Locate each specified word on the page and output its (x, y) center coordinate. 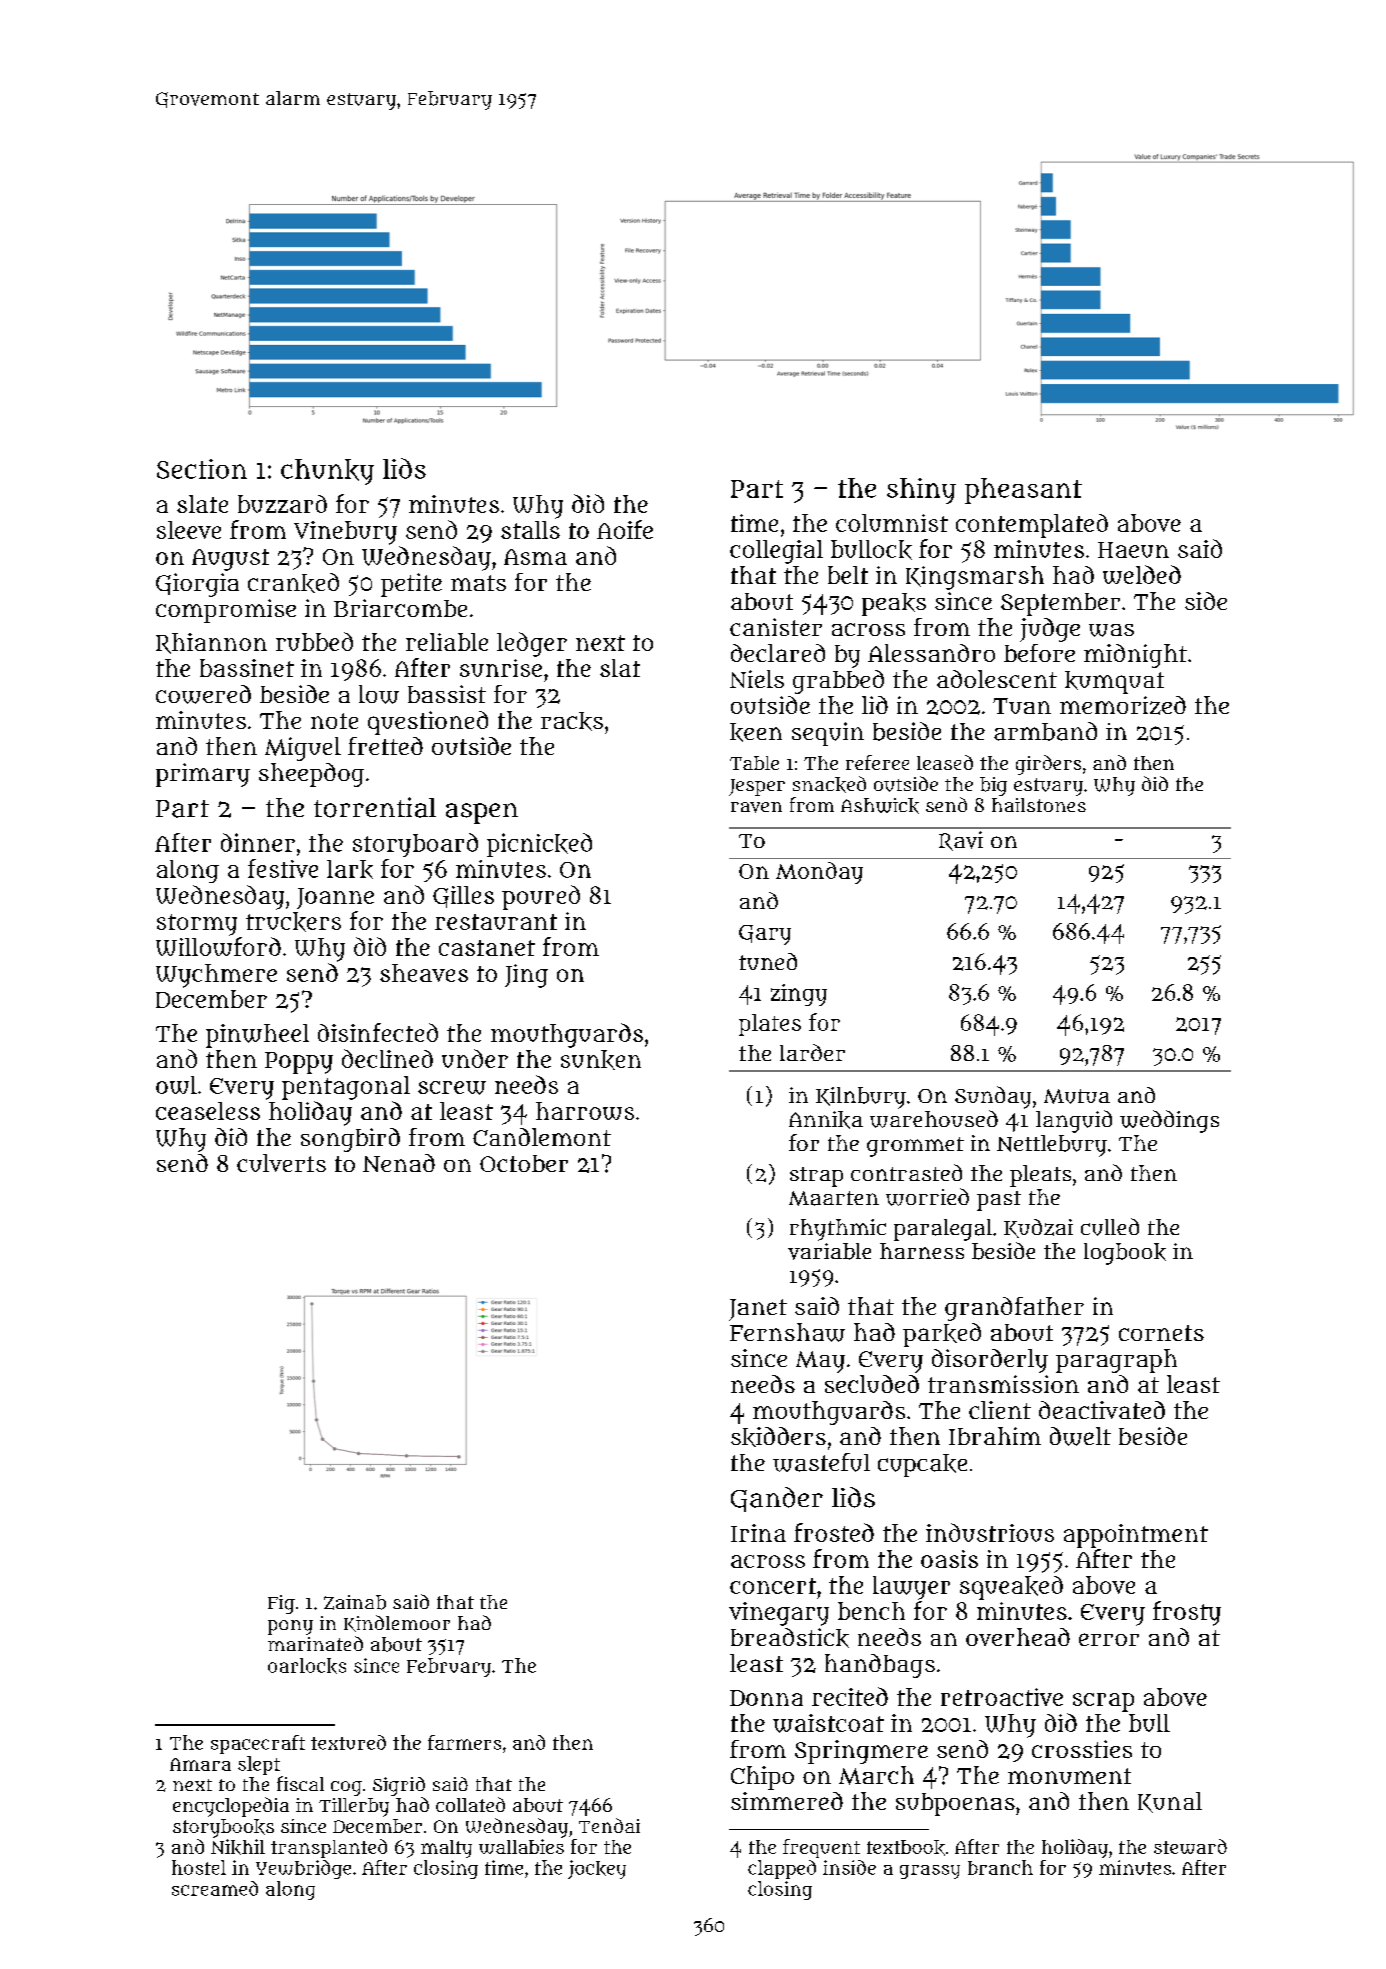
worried (927, 1197)
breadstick (790, 1638)
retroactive (1002, 1697)
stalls (530, 530)
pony (290, 1627)
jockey (597, 1869)
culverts (281, 1163)
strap (816, 1177)
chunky (327, 472)
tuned (768, 961)
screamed (215, 1888)
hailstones (1039, 805)
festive (283, 868)
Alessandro (931, 653)
